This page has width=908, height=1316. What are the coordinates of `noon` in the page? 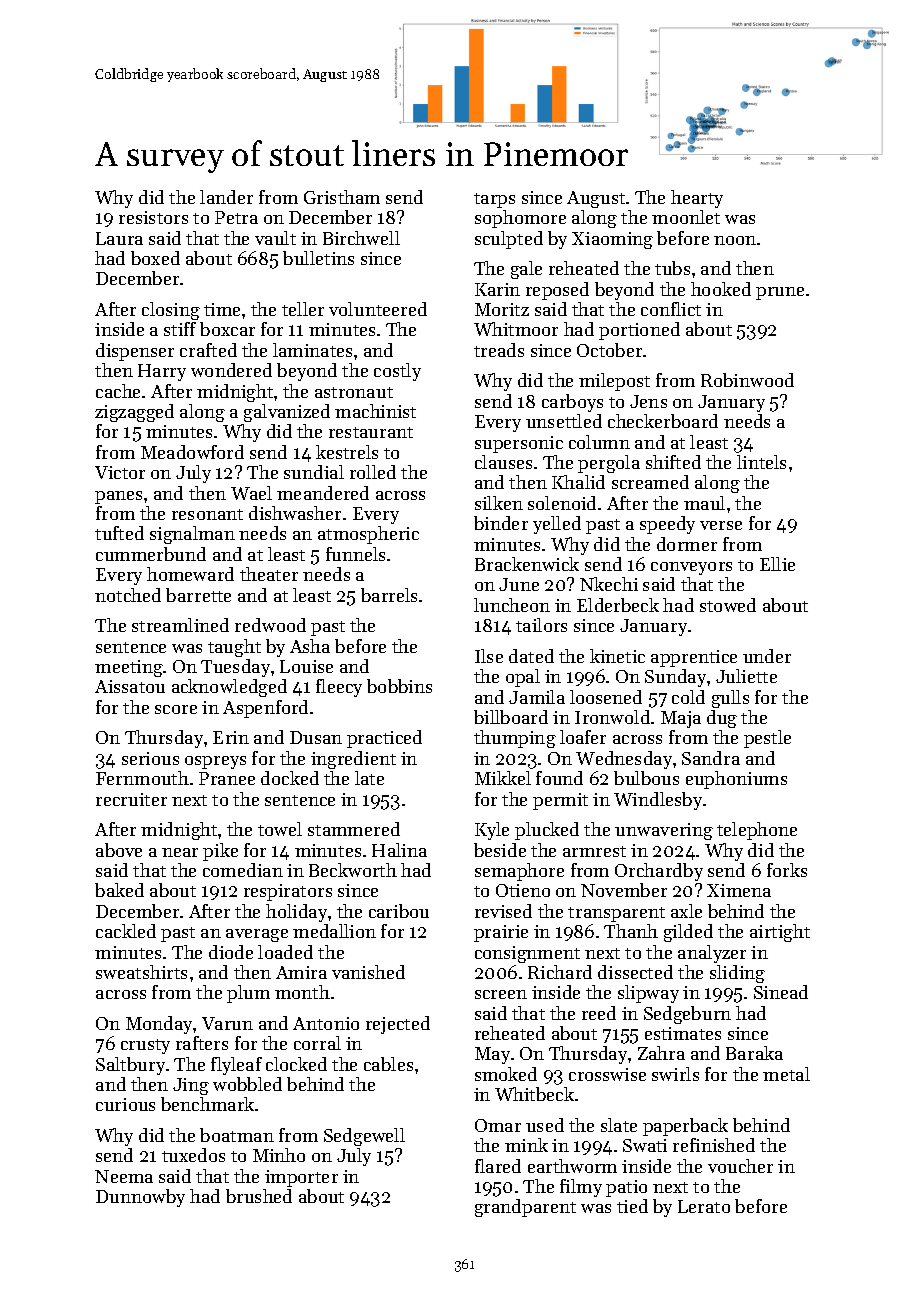 It's located at (735, 240).
